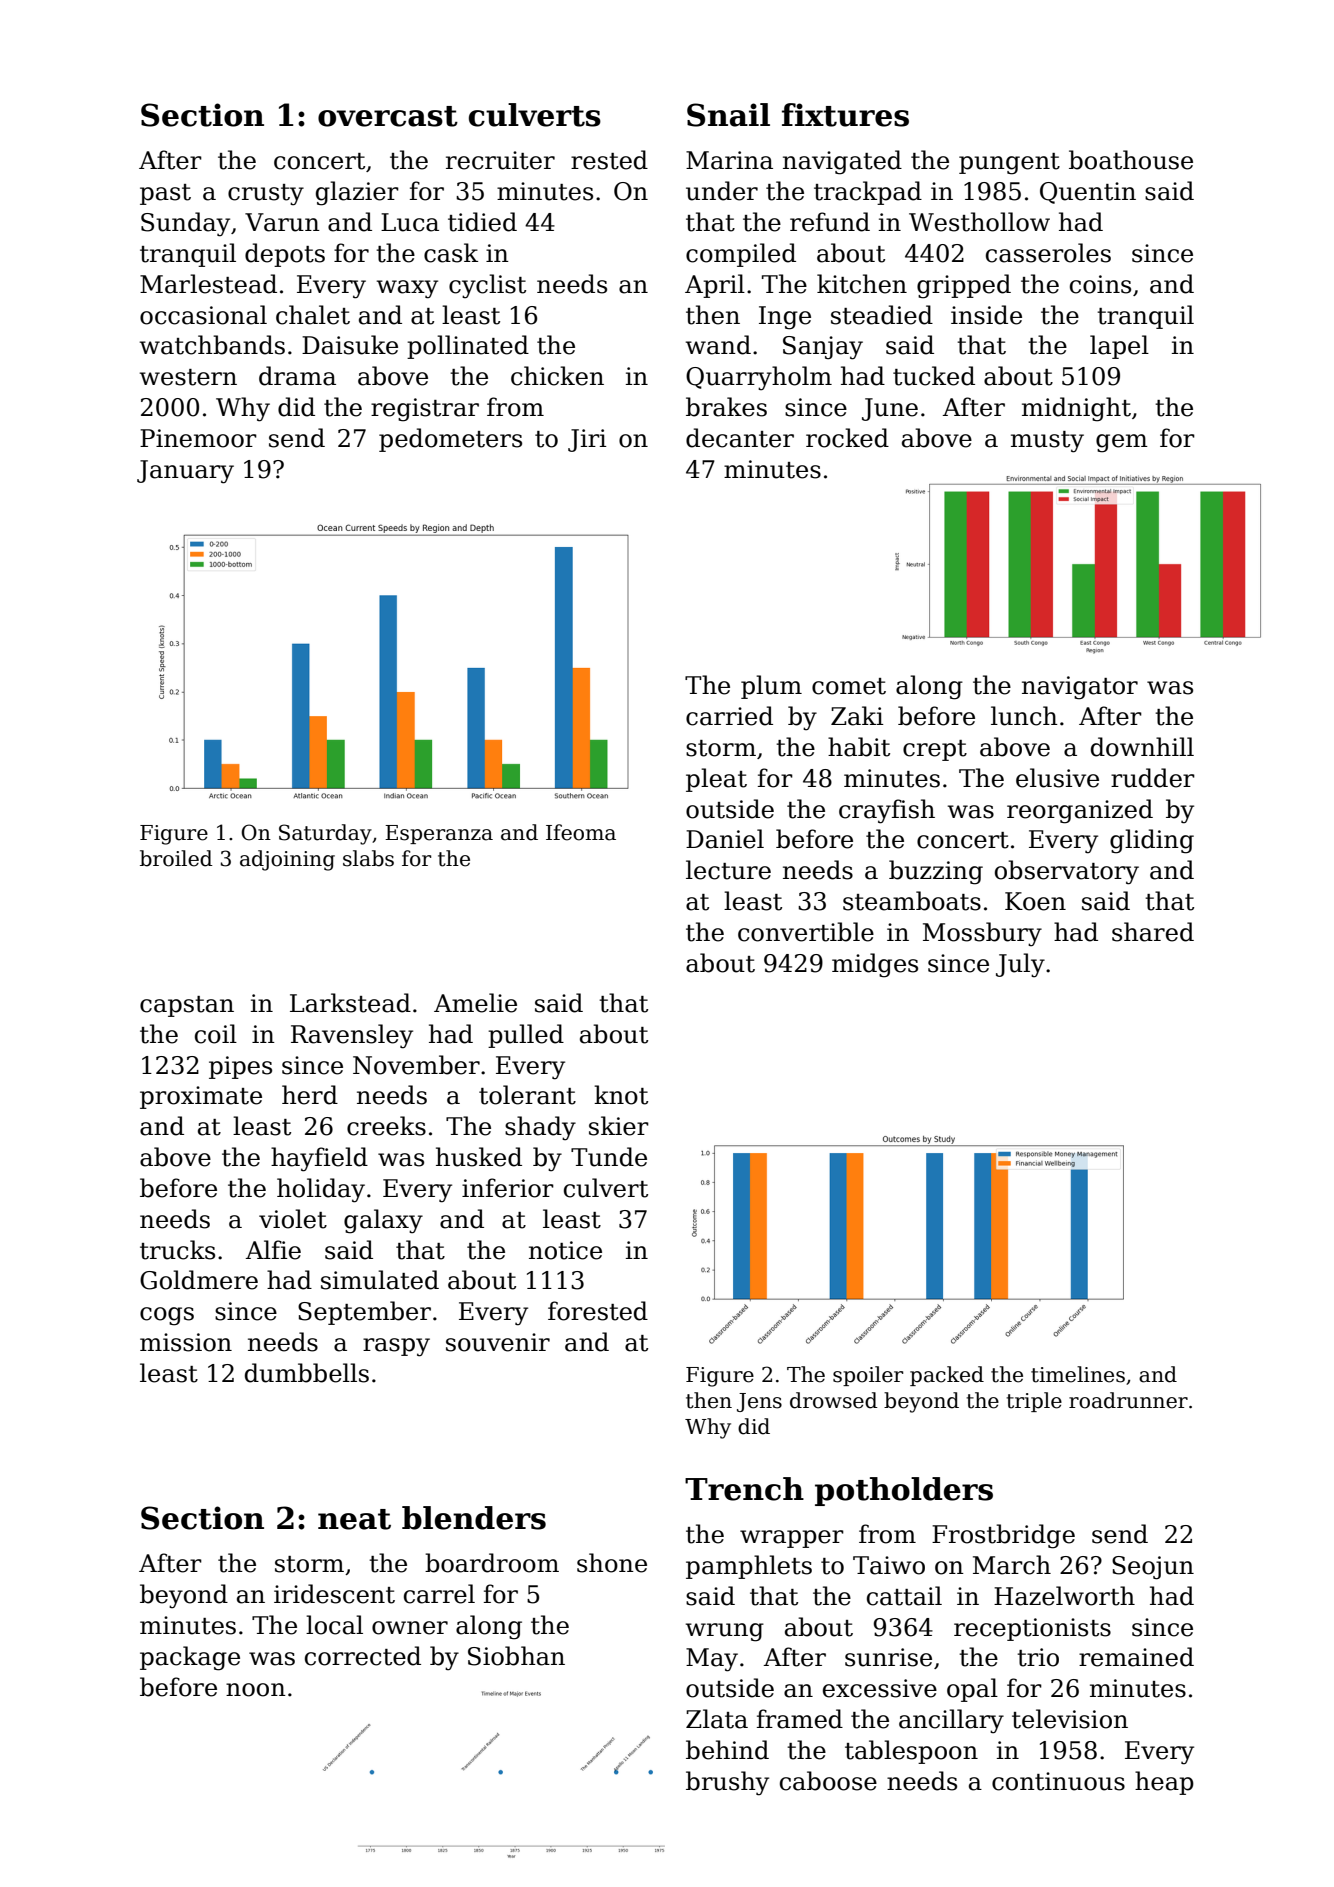 The height and width of the image is (1887, 1334). I want to click on lecture, so click(728, 870).
